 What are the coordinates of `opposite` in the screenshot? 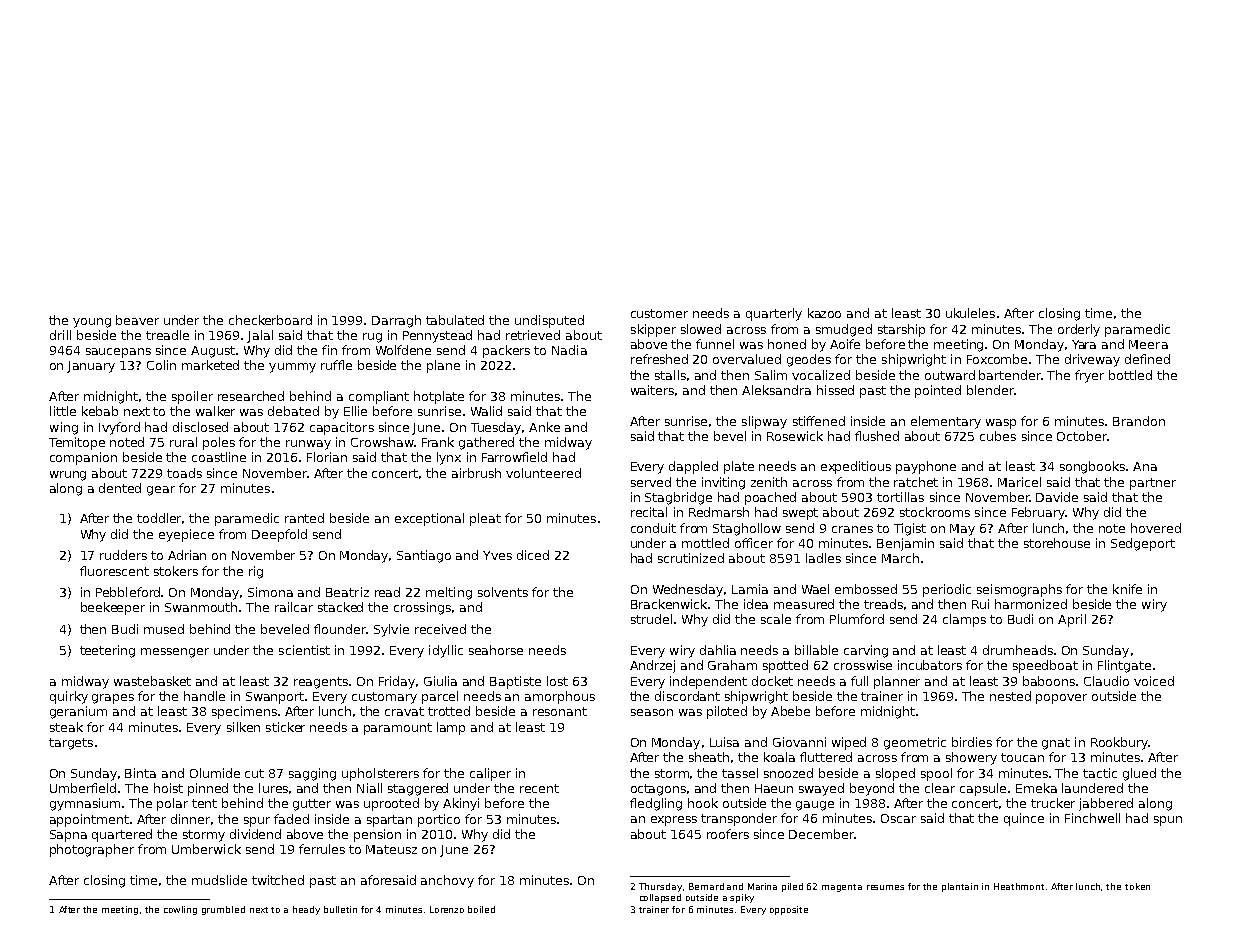 It's located at (789, 910).
